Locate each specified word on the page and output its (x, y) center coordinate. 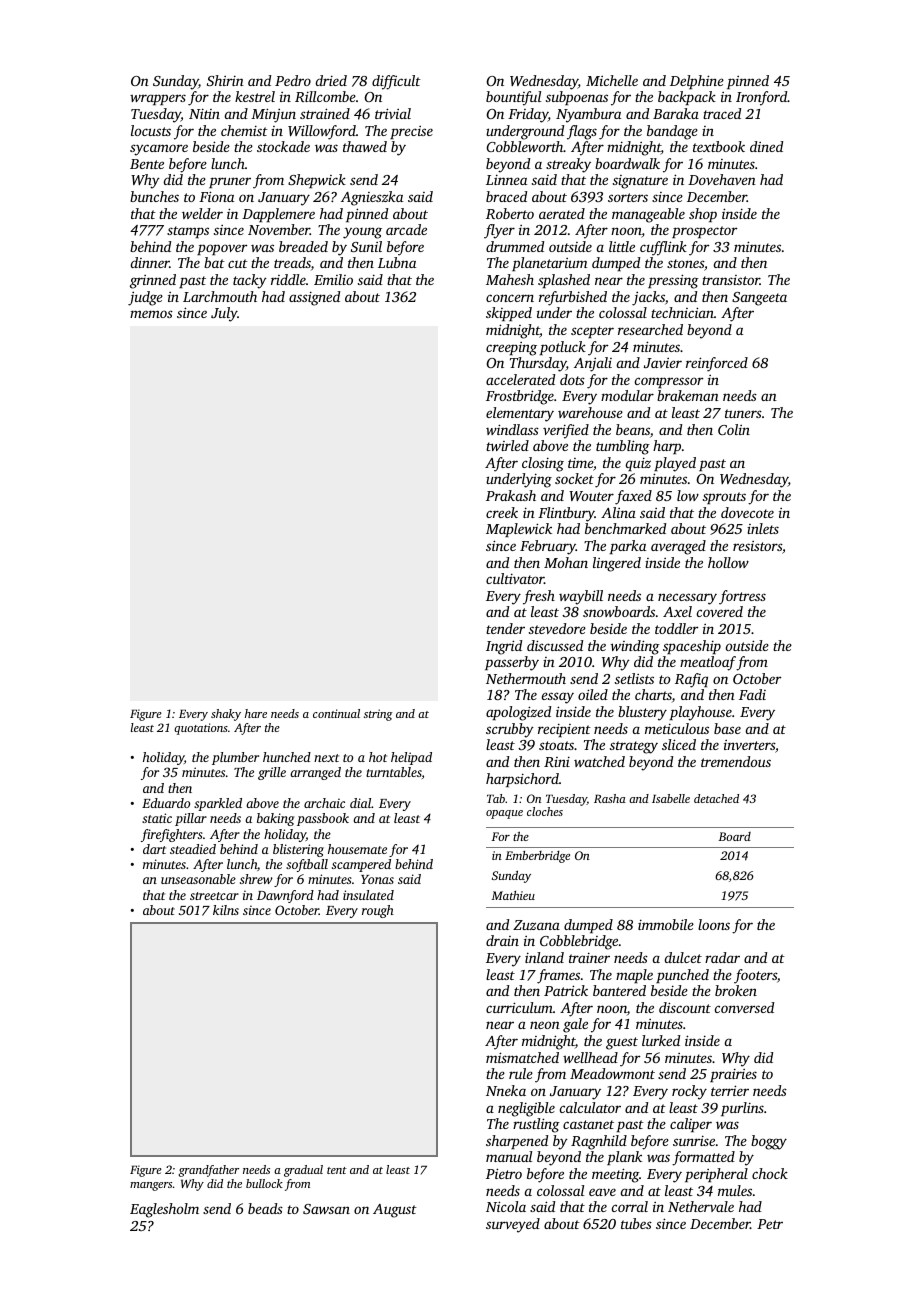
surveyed (513, 1225)
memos (151, 314)
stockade (283, 146)
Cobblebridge (579, 942)
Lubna (397, 262)
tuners (743, 413)
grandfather (208, 1171)
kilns (226, 910)
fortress (742, 597)
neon (545, 1025)
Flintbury (566, 514)
